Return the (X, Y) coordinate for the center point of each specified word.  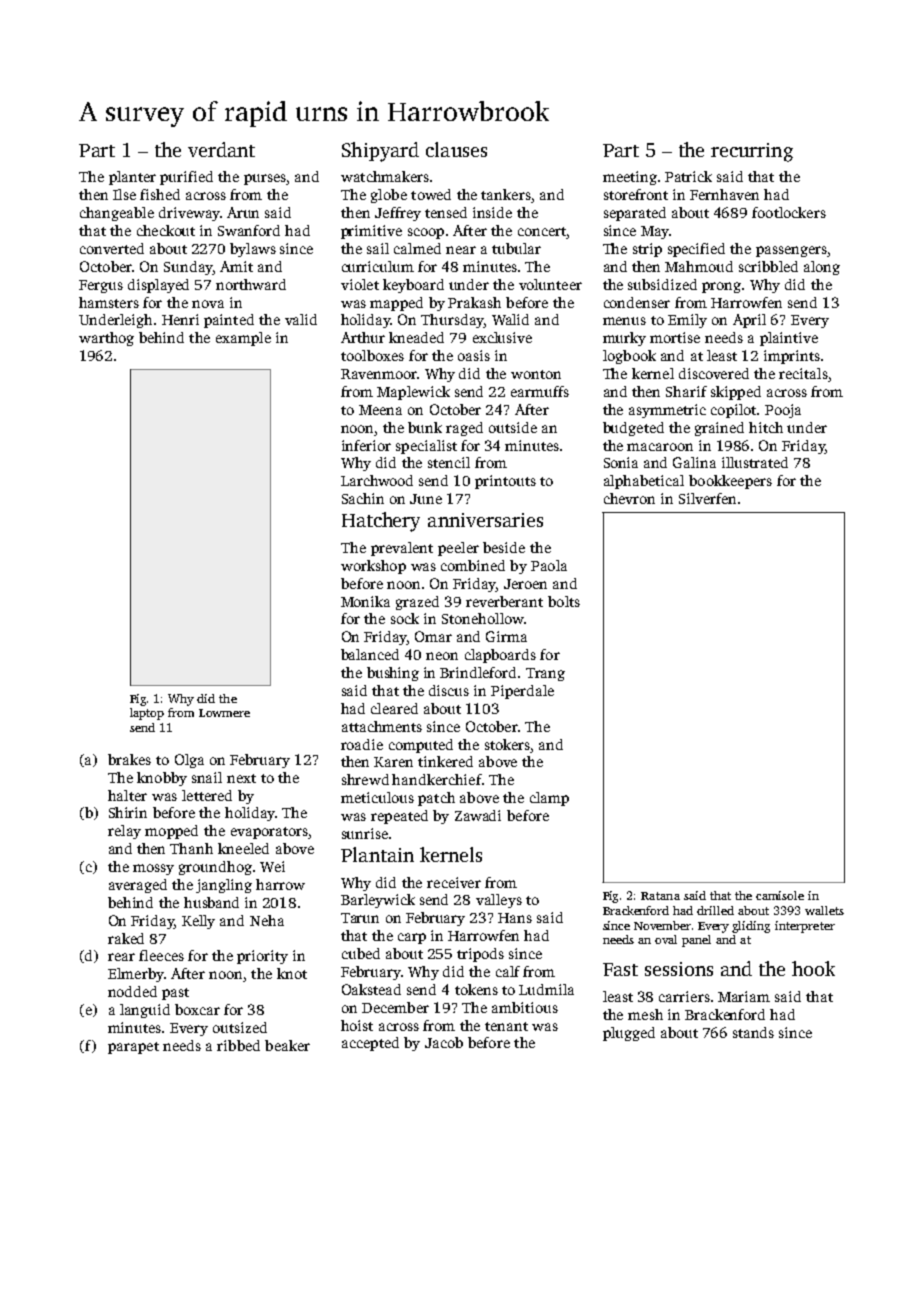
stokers (507, 744)
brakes (129, 759)
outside (513, 427)
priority (262, 957)
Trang (545, 674)
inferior (366, 445)
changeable (117, 214)
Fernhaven (724, 194)
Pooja (783, 411)
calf (508, 971)
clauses (456, 149)
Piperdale (522, 692)
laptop (147, 714)
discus (449, 690)
